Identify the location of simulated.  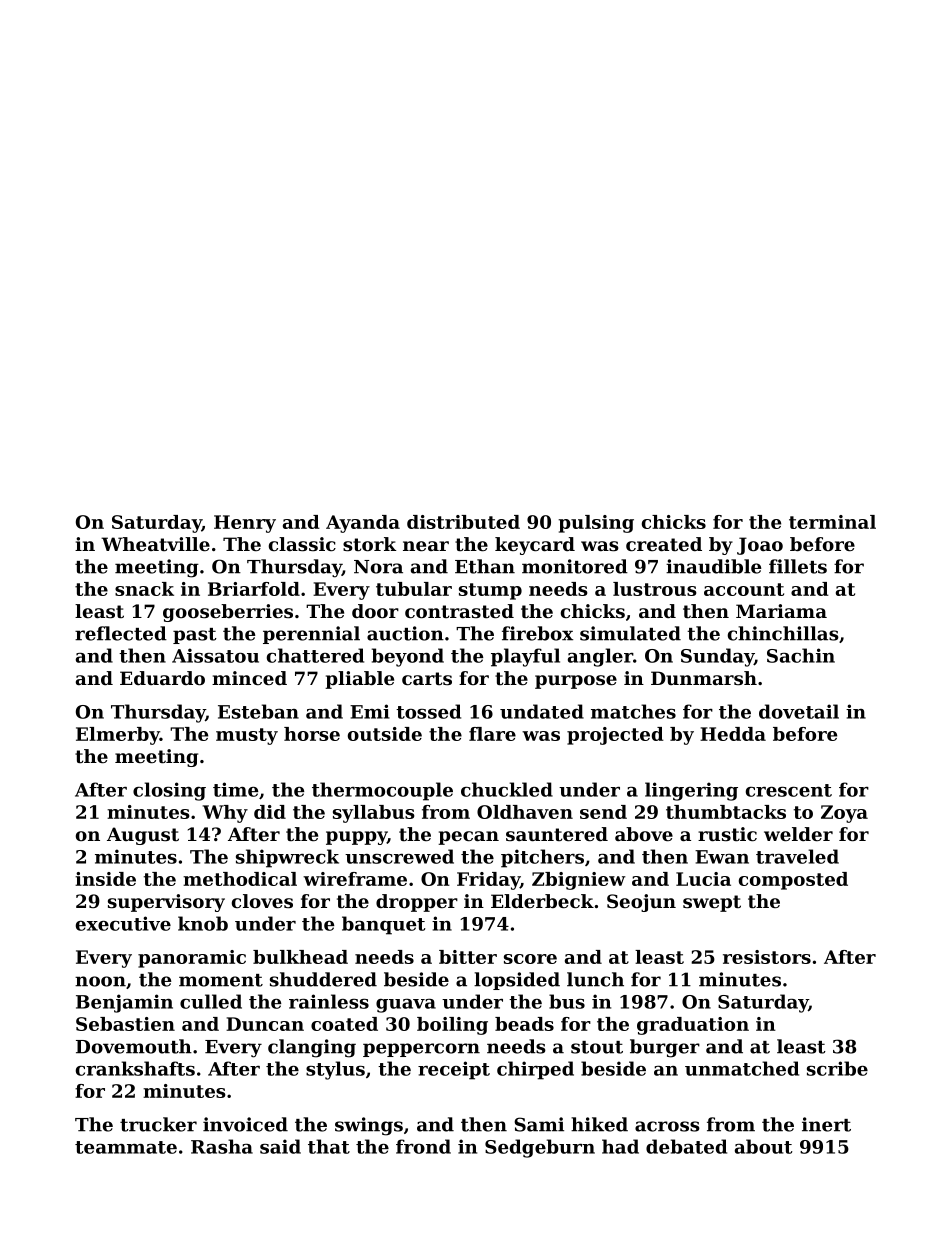
(630, 633).
